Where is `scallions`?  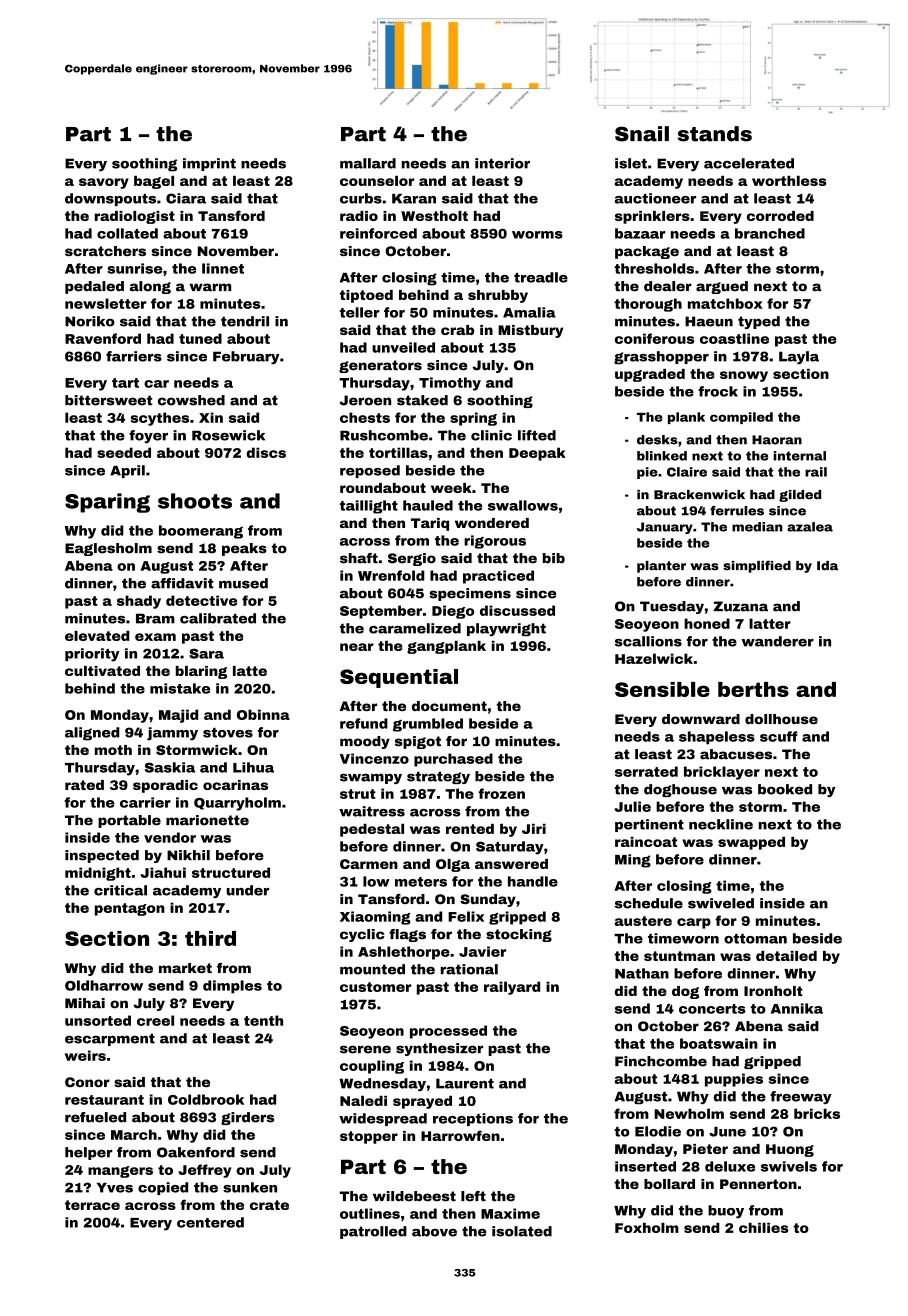 scallions is located at coordinates (648, 641).
